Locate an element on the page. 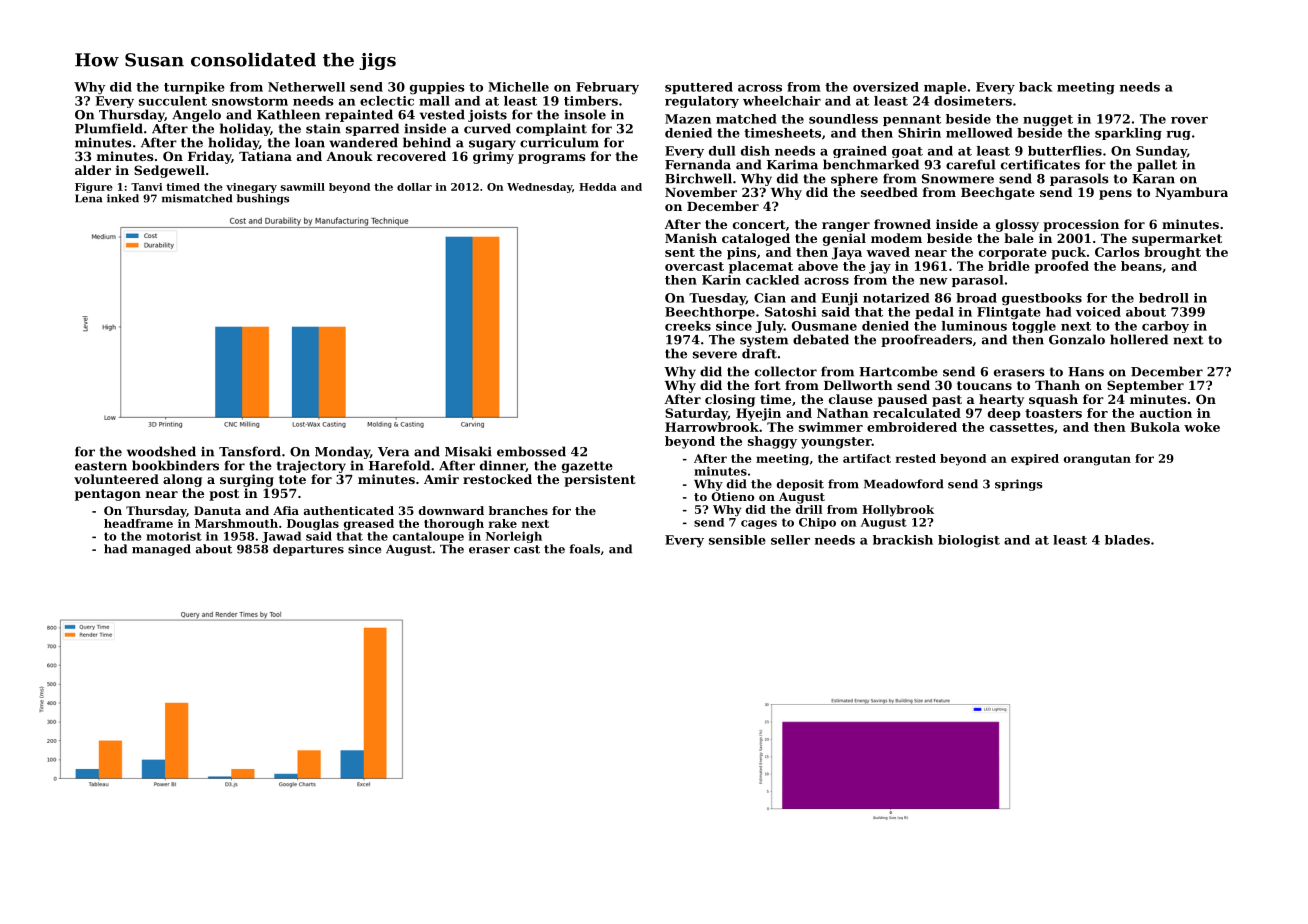 Image resolution: width=1308 pixels, height=924 pixels. managed is located at coordinates (161, 550).
